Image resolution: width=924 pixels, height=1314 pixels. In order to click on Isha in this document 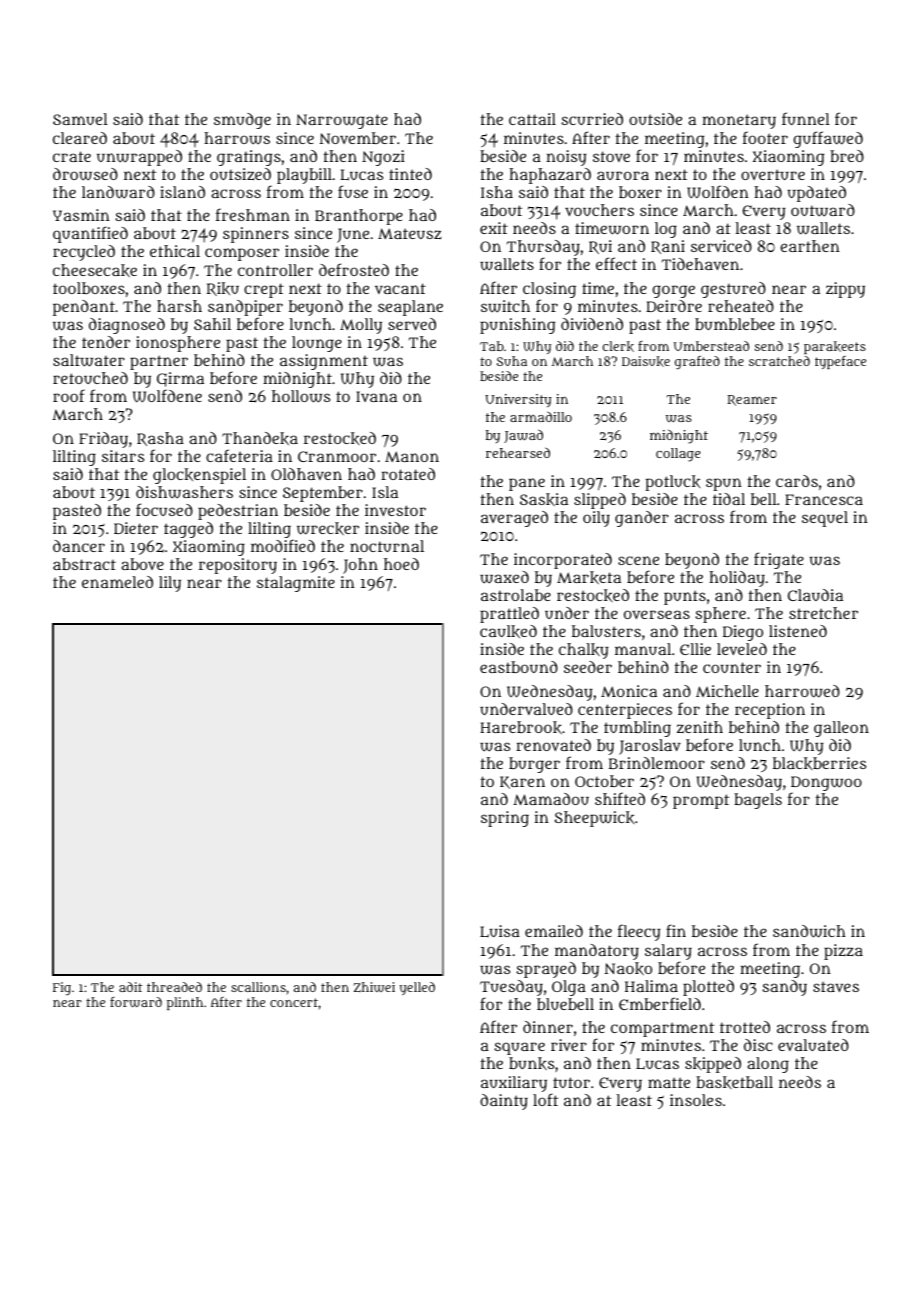, I will do `click(497, 192)`.
